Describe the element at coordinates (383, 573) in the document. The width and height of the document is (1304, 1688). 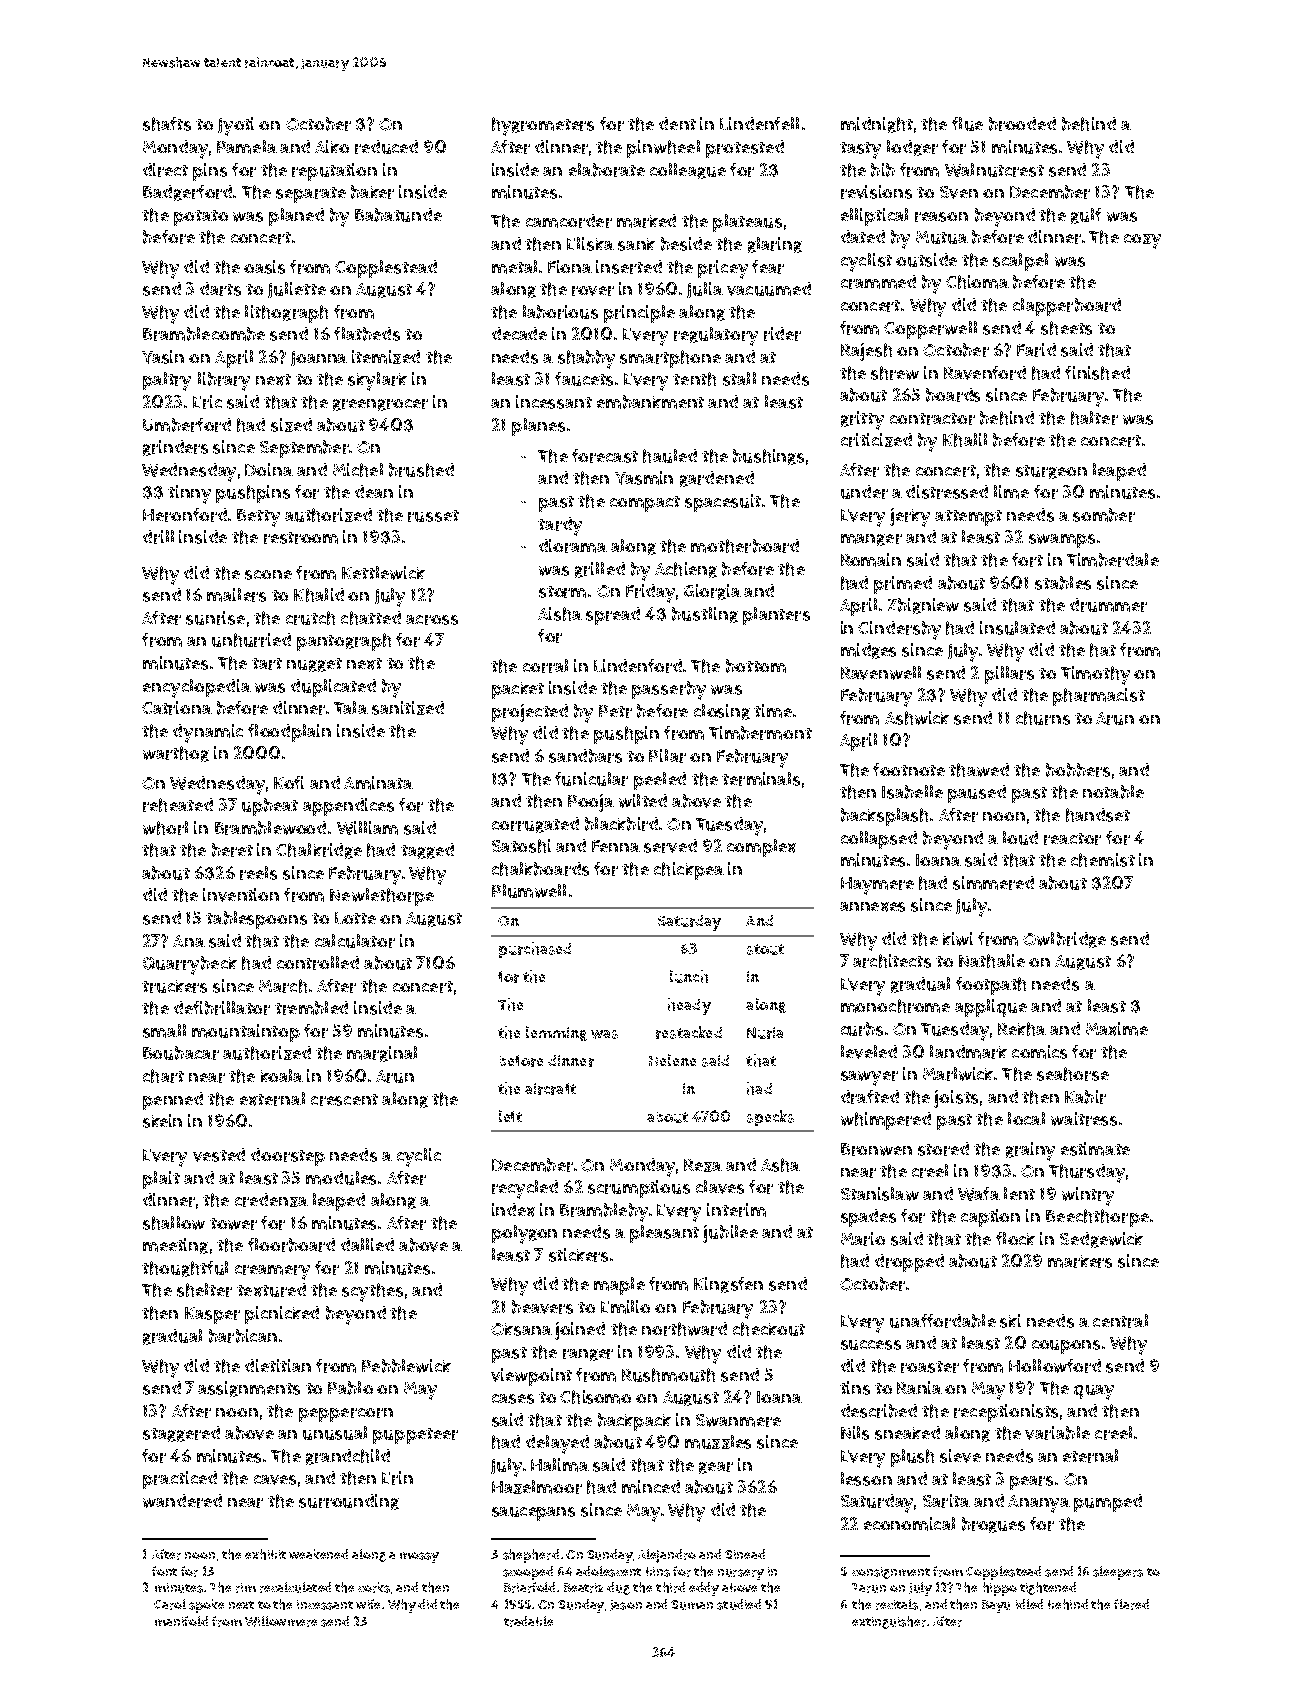
I see `Kettlewick` at that location.
